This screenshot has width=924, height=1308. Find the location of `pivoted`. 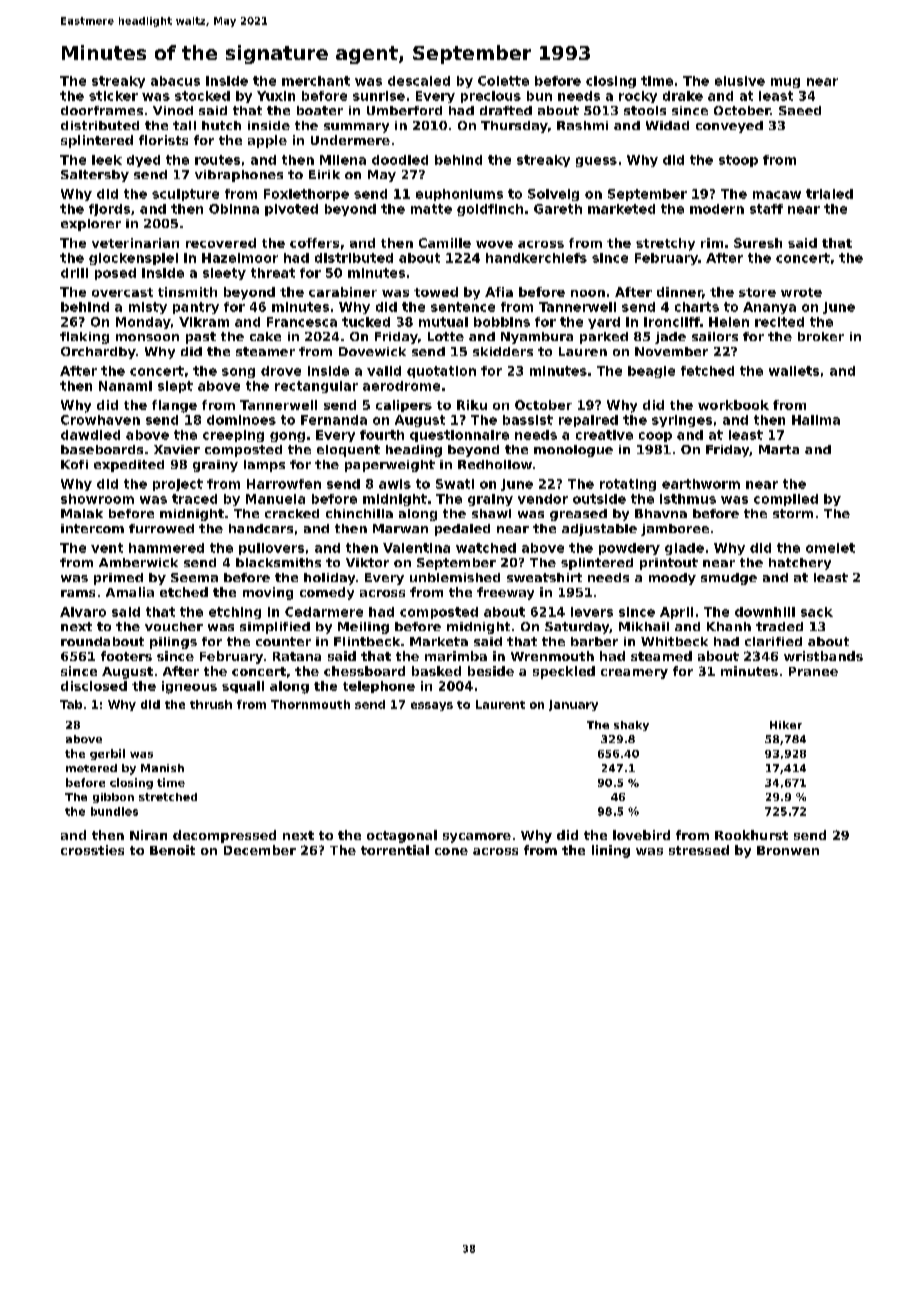

pivoted is located at coordinates (291, 210).
